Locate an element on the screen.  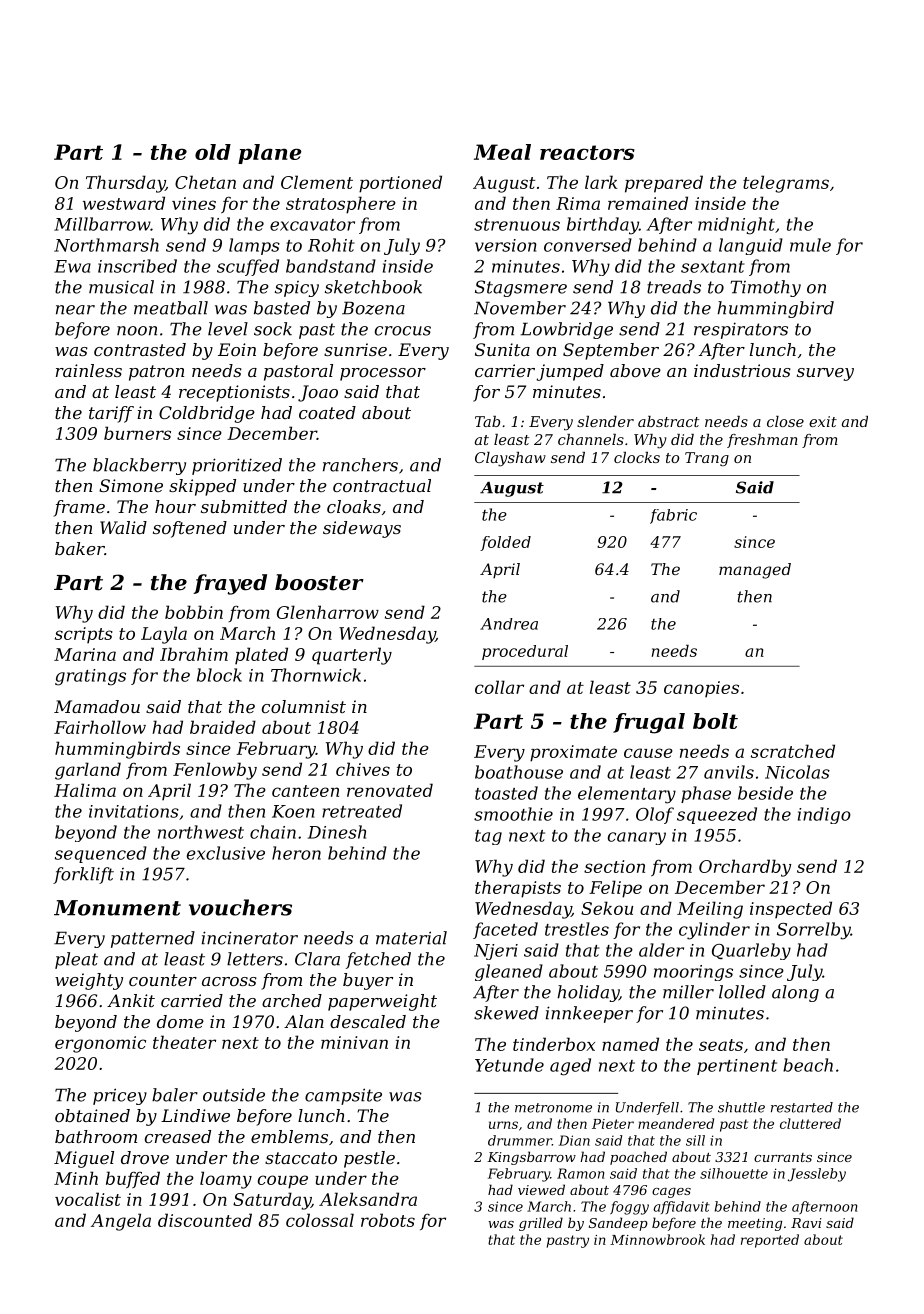
carrier is located at coordinates (505, 370).
